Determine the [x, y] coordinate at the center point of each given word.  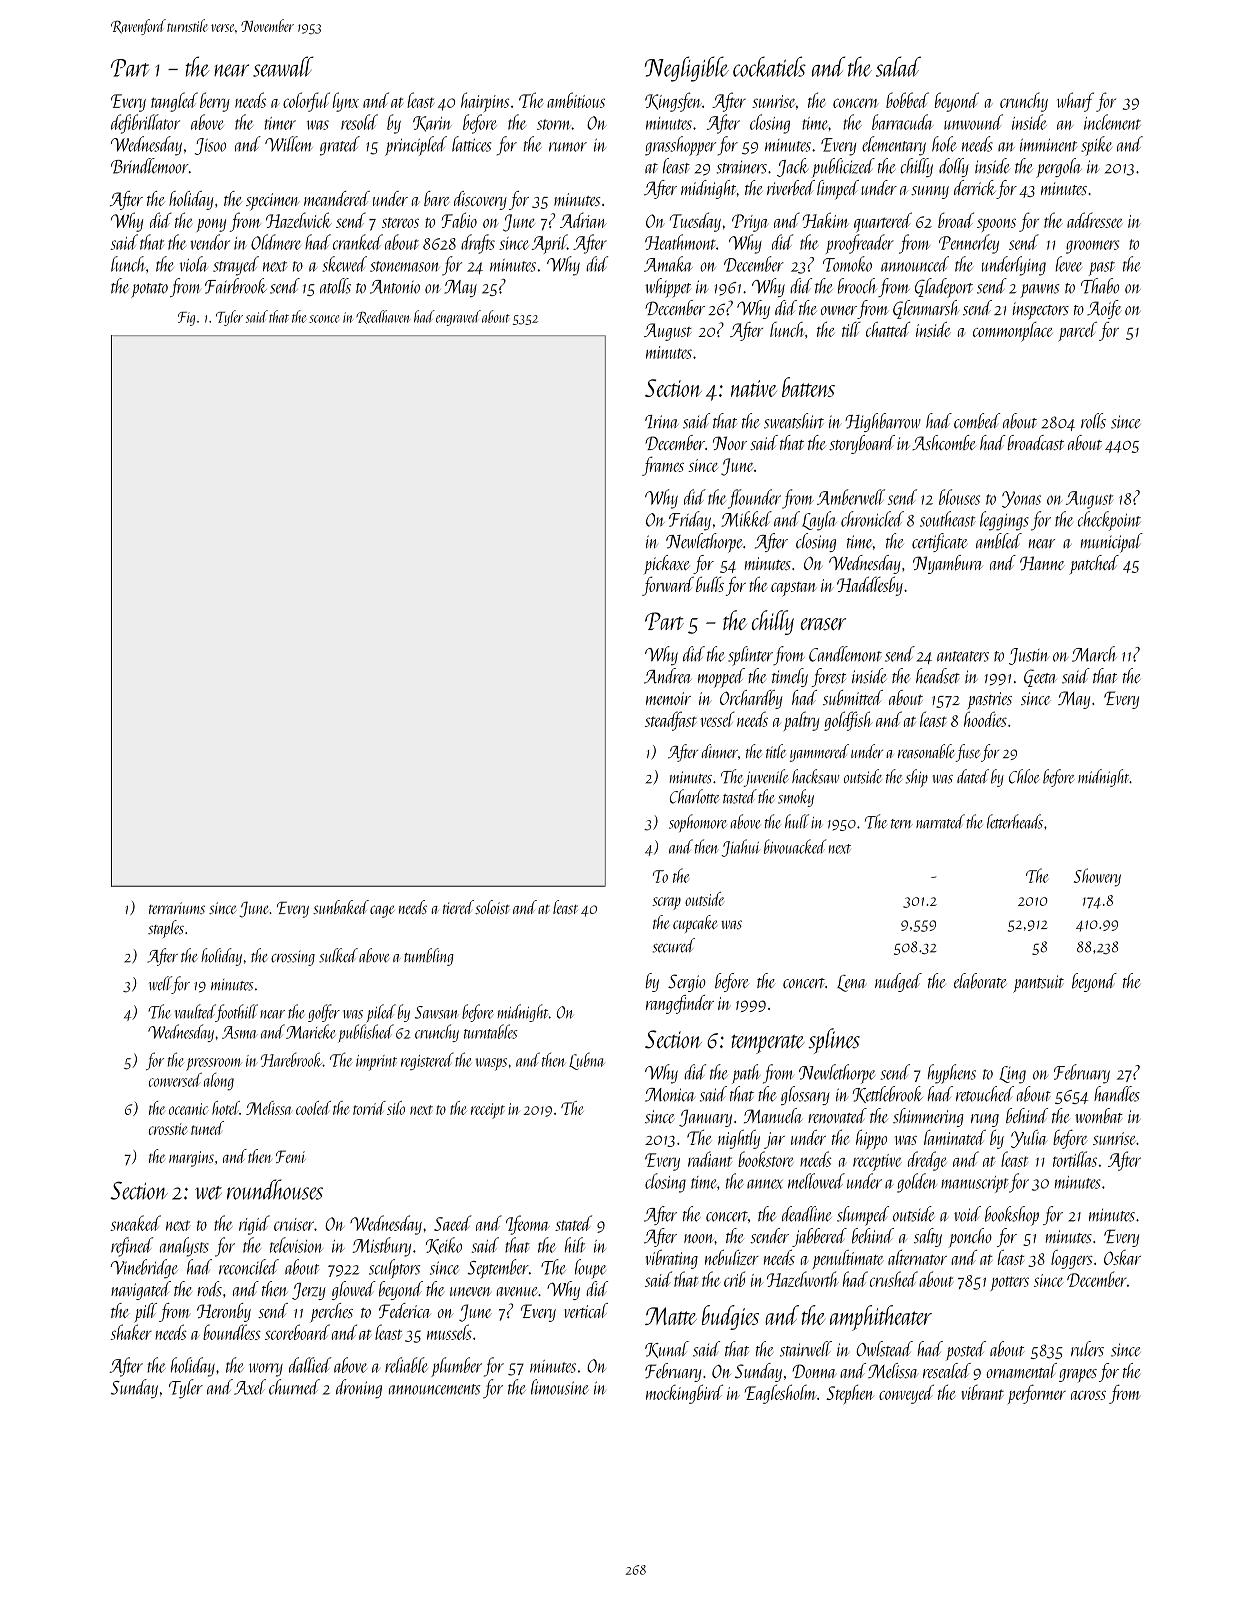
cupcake [695, 924]
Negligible [687, 69]
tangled [174, 102]
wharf [1075, 102]
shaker [131, 1332]
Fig [186, 319]
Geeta [1040, 678]
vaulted [195, 1011]
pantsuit [1038, 984]
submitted [853, 697]
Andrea [668, 676]
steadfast [671, 721]
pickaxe [667, 564]
